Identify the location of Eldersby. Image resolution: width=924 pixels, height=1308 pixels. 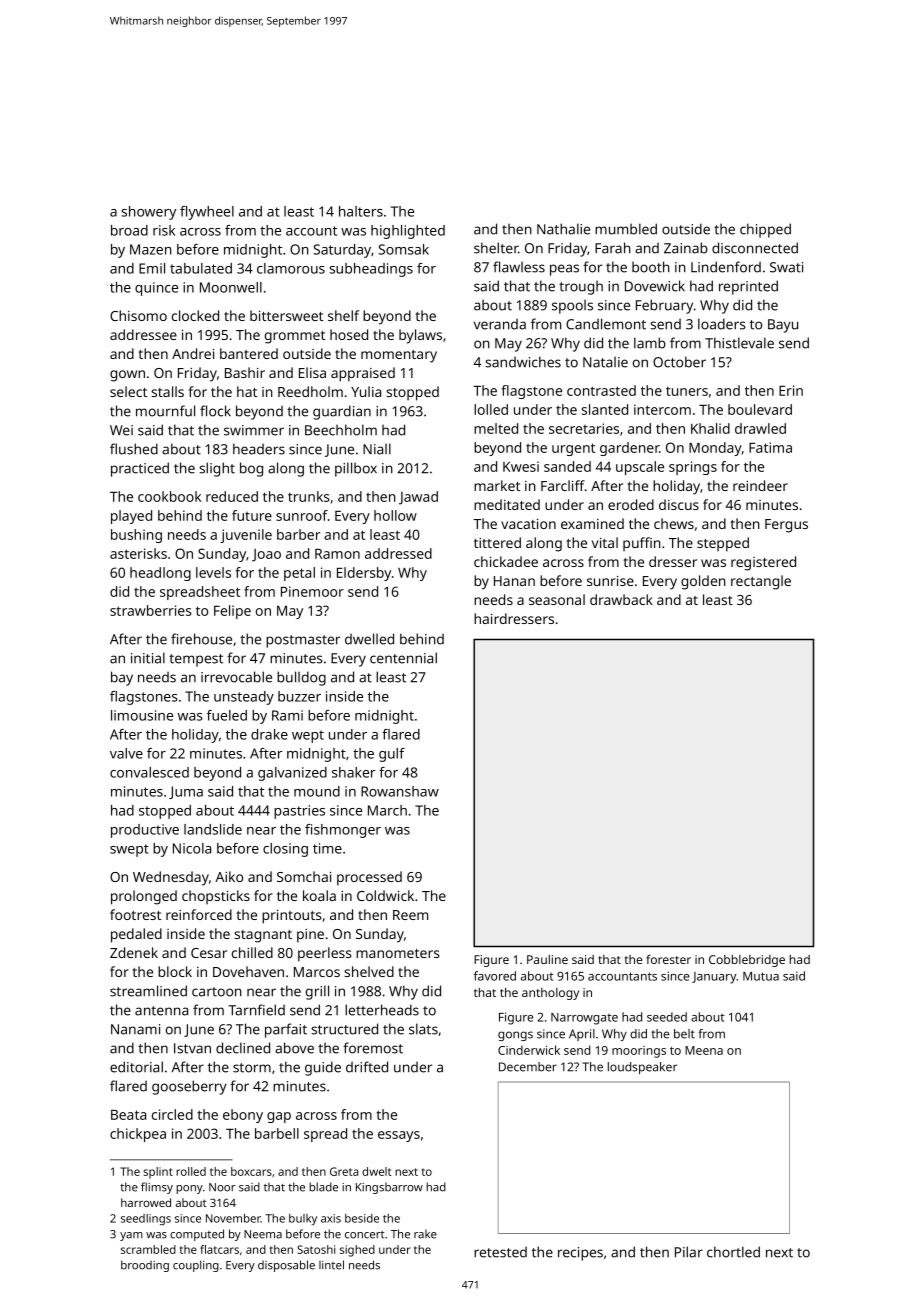
(364, 574).
